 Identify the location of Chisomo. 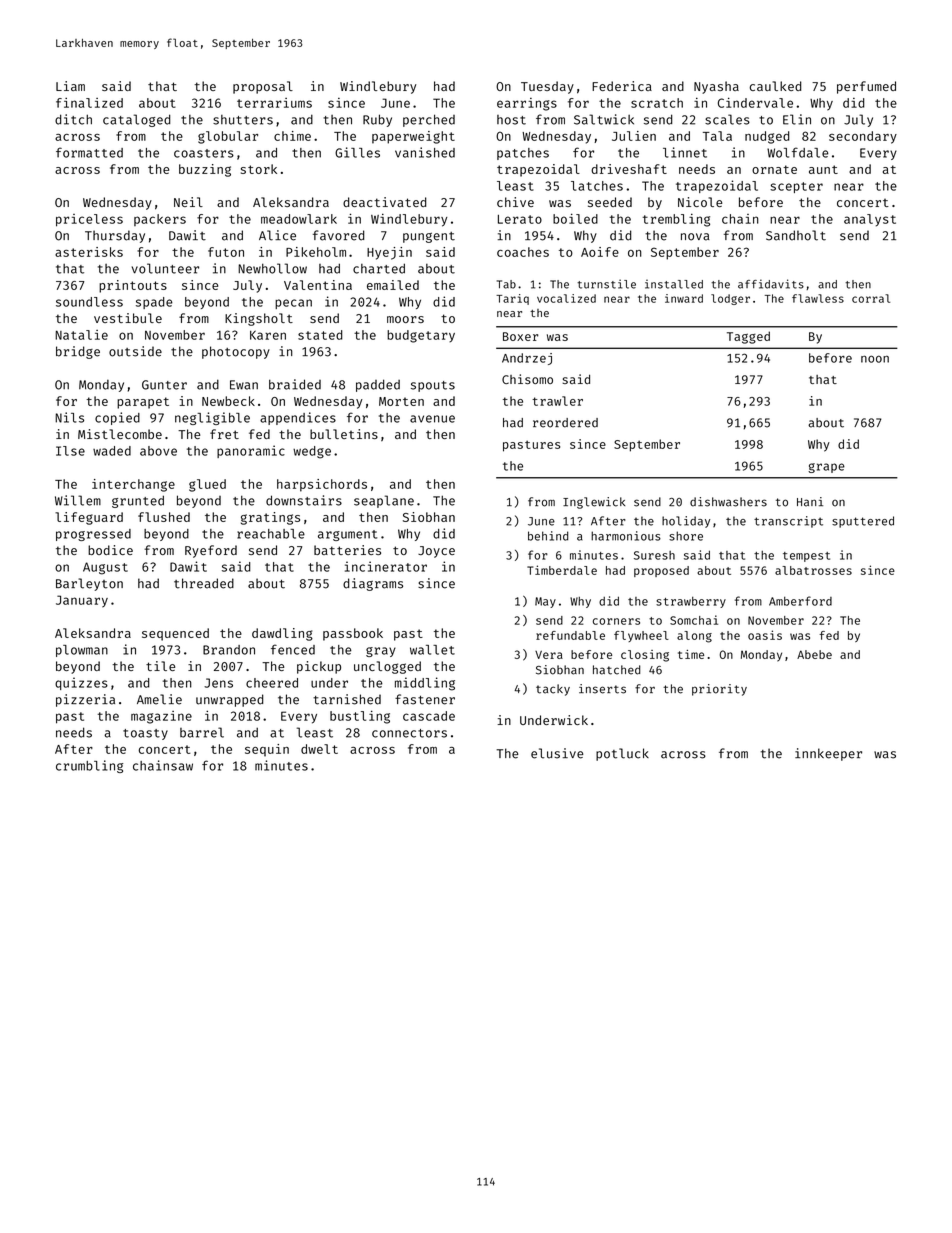
(527, 379).
